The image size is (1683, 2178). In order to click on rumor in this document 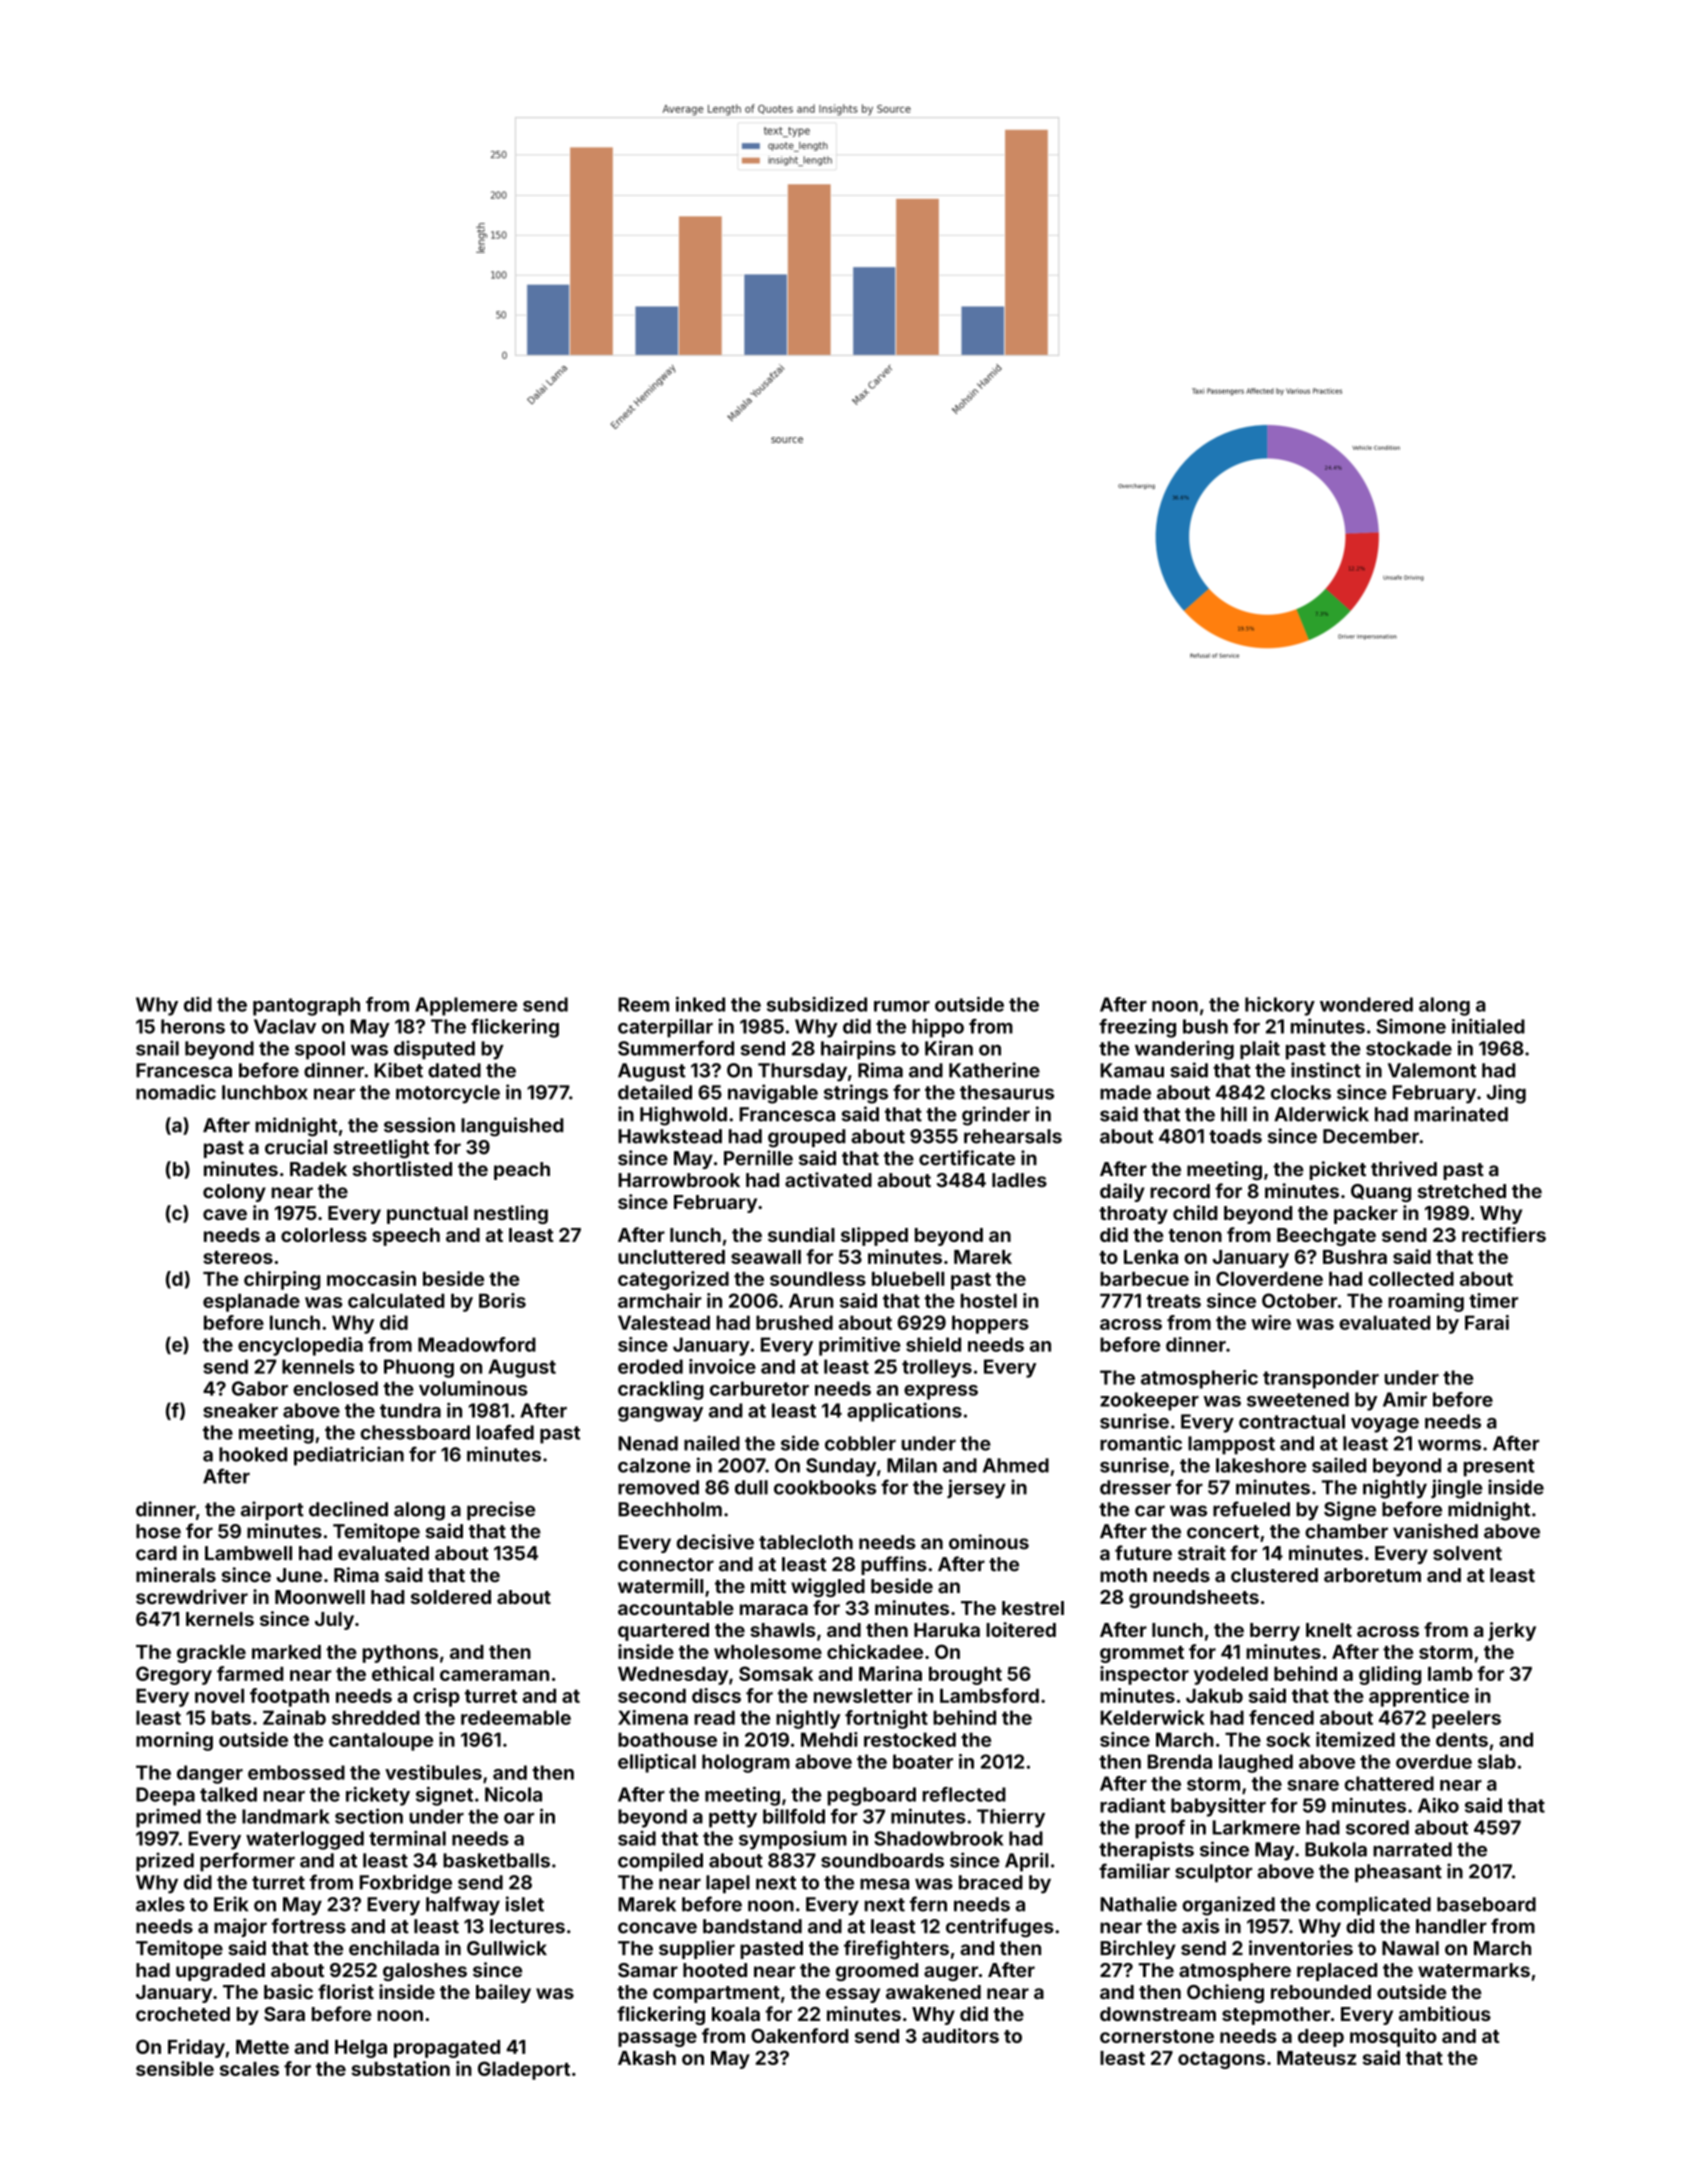, I will do `click(902, 1006)`.
